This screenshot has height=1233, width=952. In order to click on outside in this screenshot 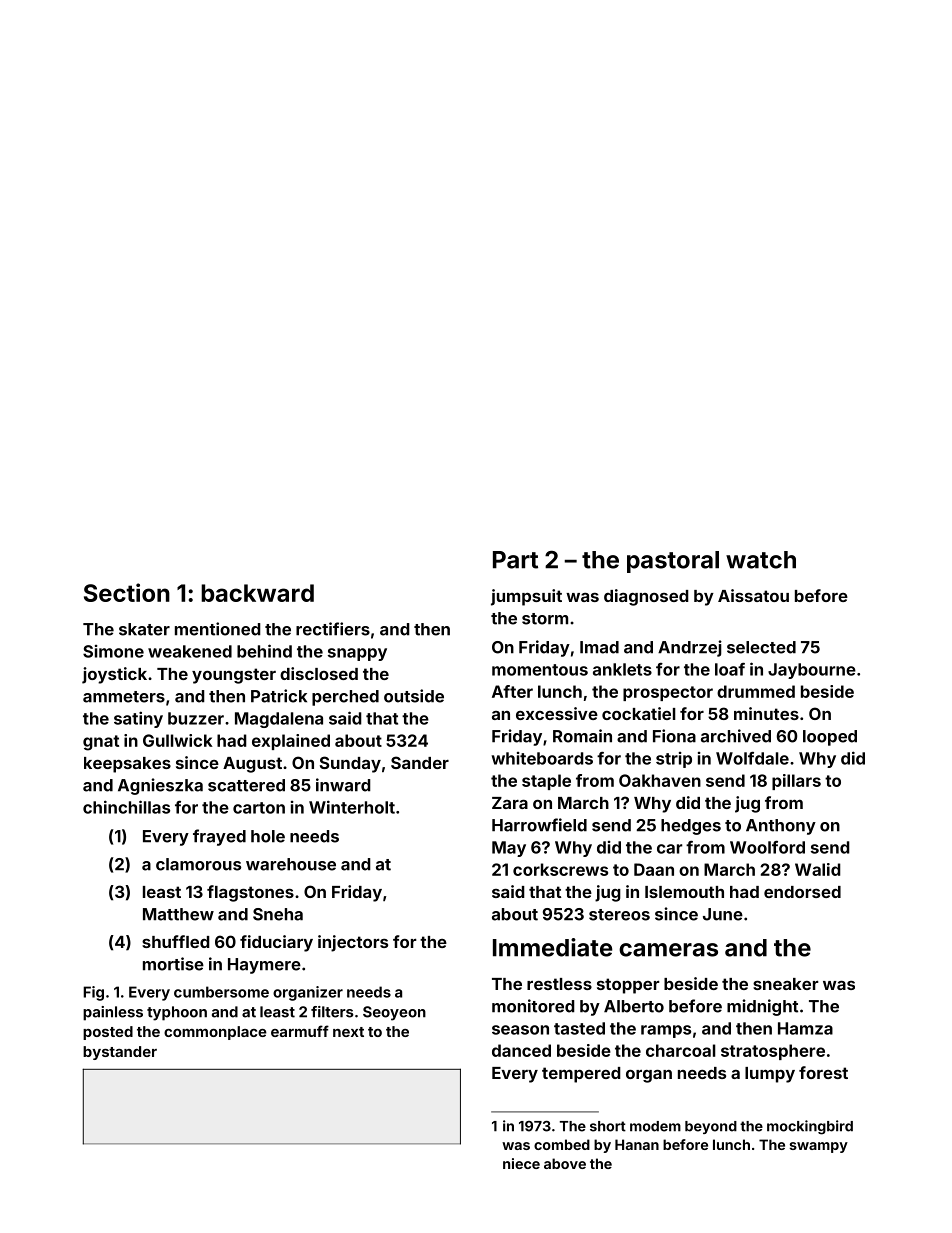, I will do `click(414, 696)`.
